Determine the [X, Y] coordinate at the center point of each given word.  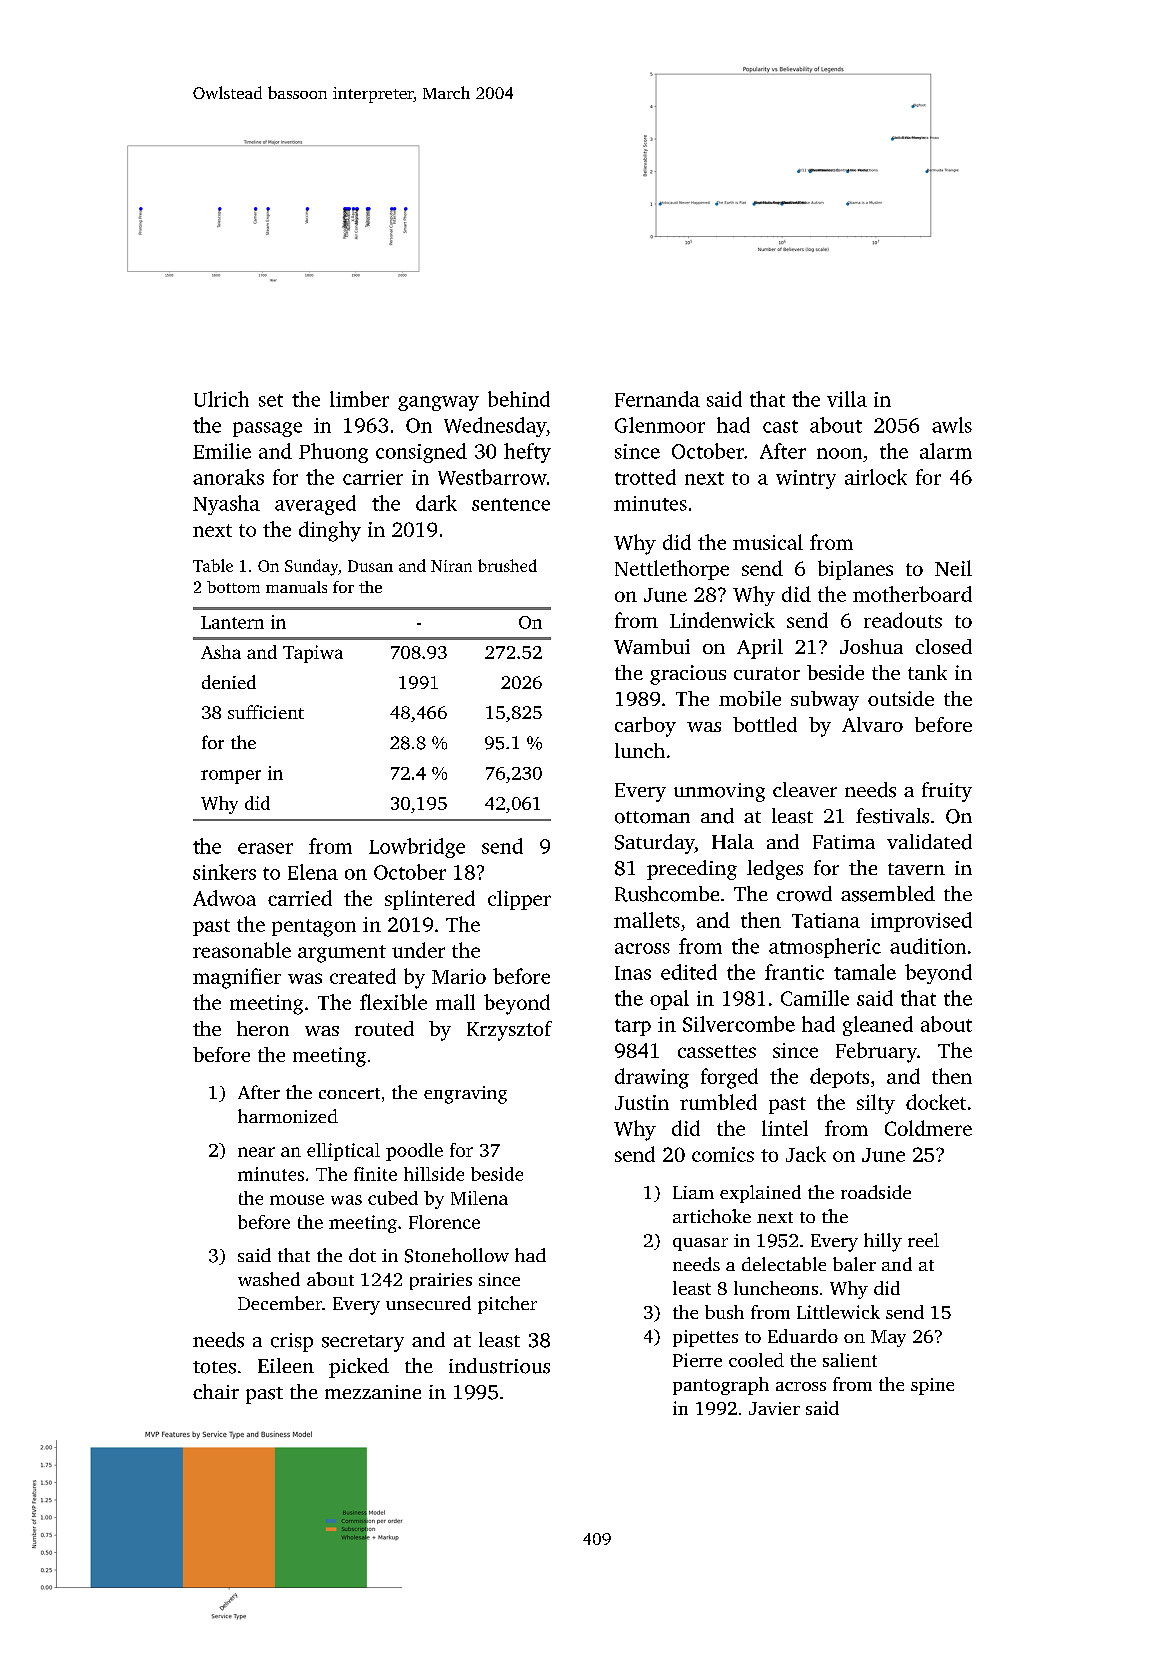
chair [216, 1391]
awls [952, 425]
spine [932, 1386]
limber [359, 399]
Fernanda [657, 399]
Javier [774, 1408]
